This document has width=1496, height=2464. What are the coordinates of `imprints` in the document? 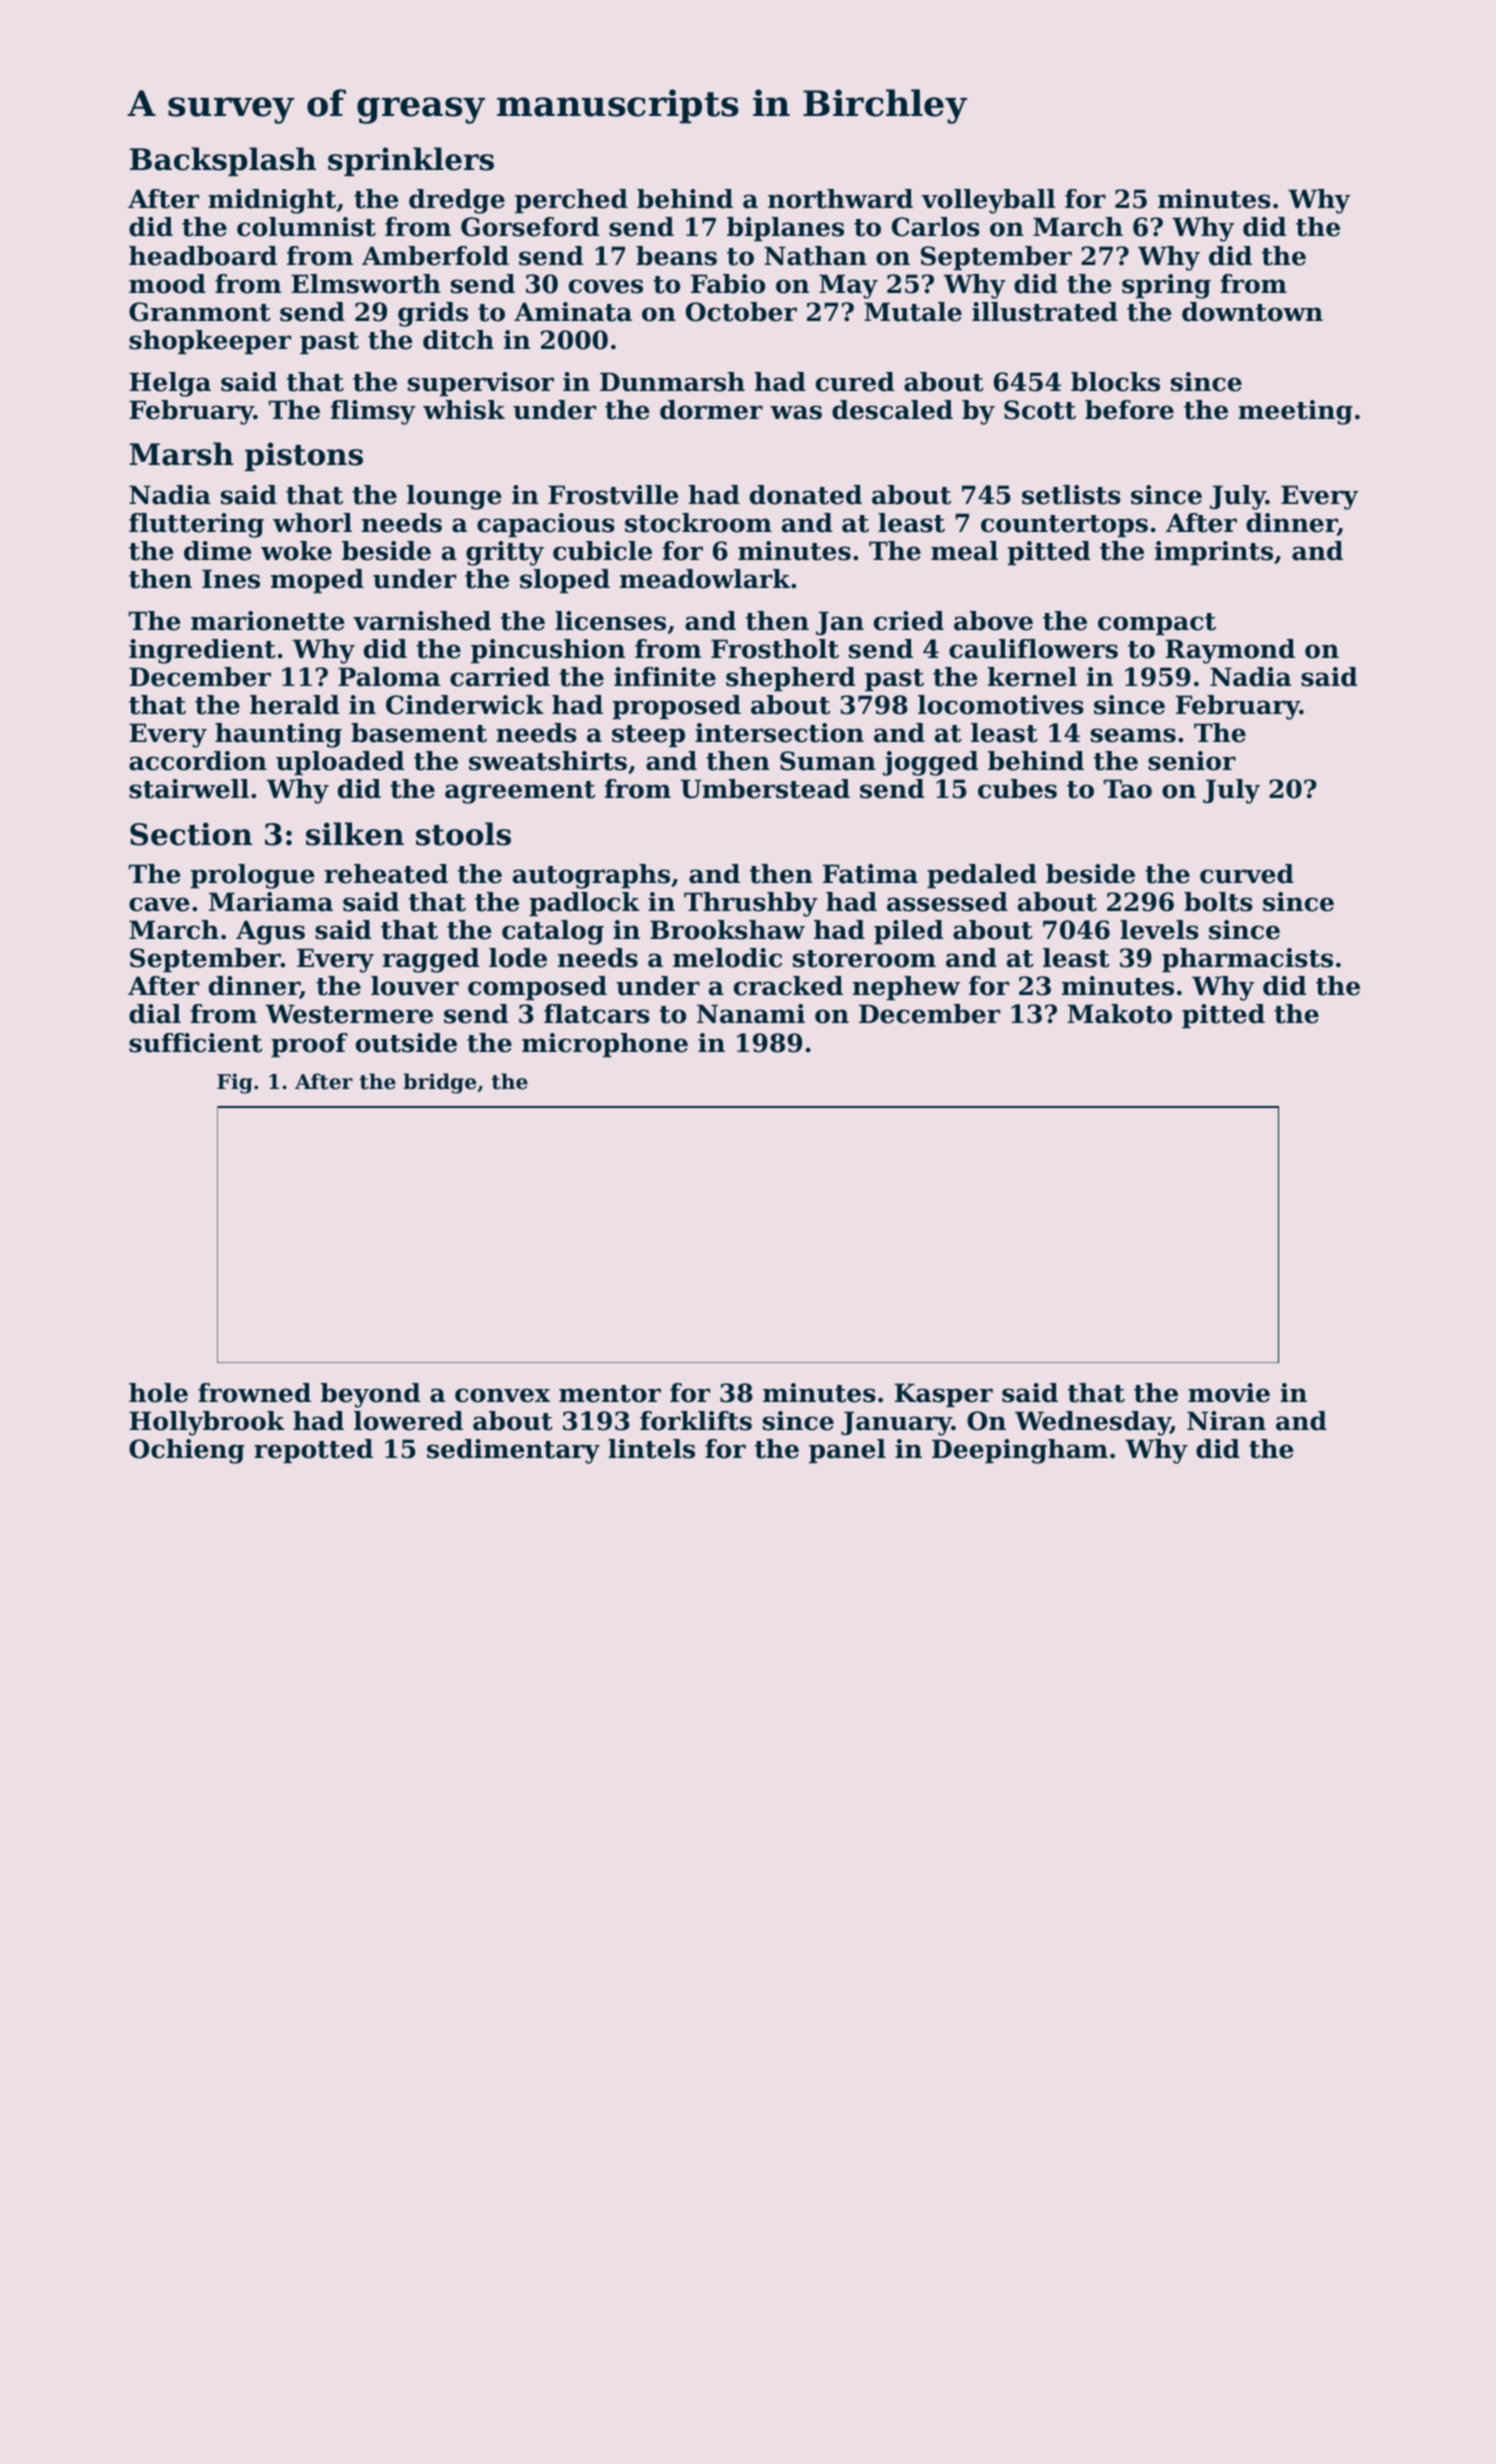 It's located at (1214, 553).
